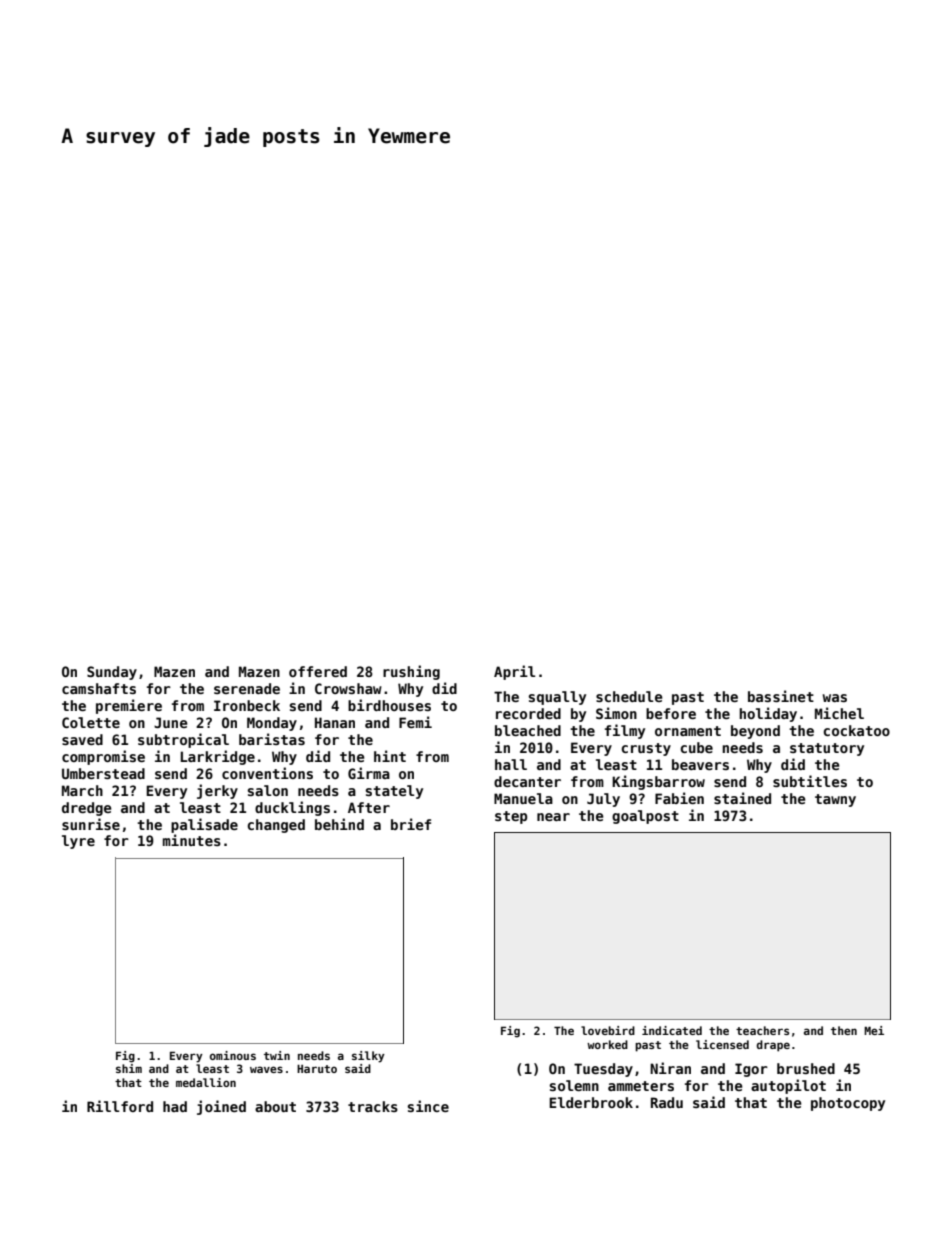 This screenshot has height=1233, width=952. What do you see at coordinates (672, 1030) in the screenshot?
I see `indicated` at bounding box center [672, 1030].
